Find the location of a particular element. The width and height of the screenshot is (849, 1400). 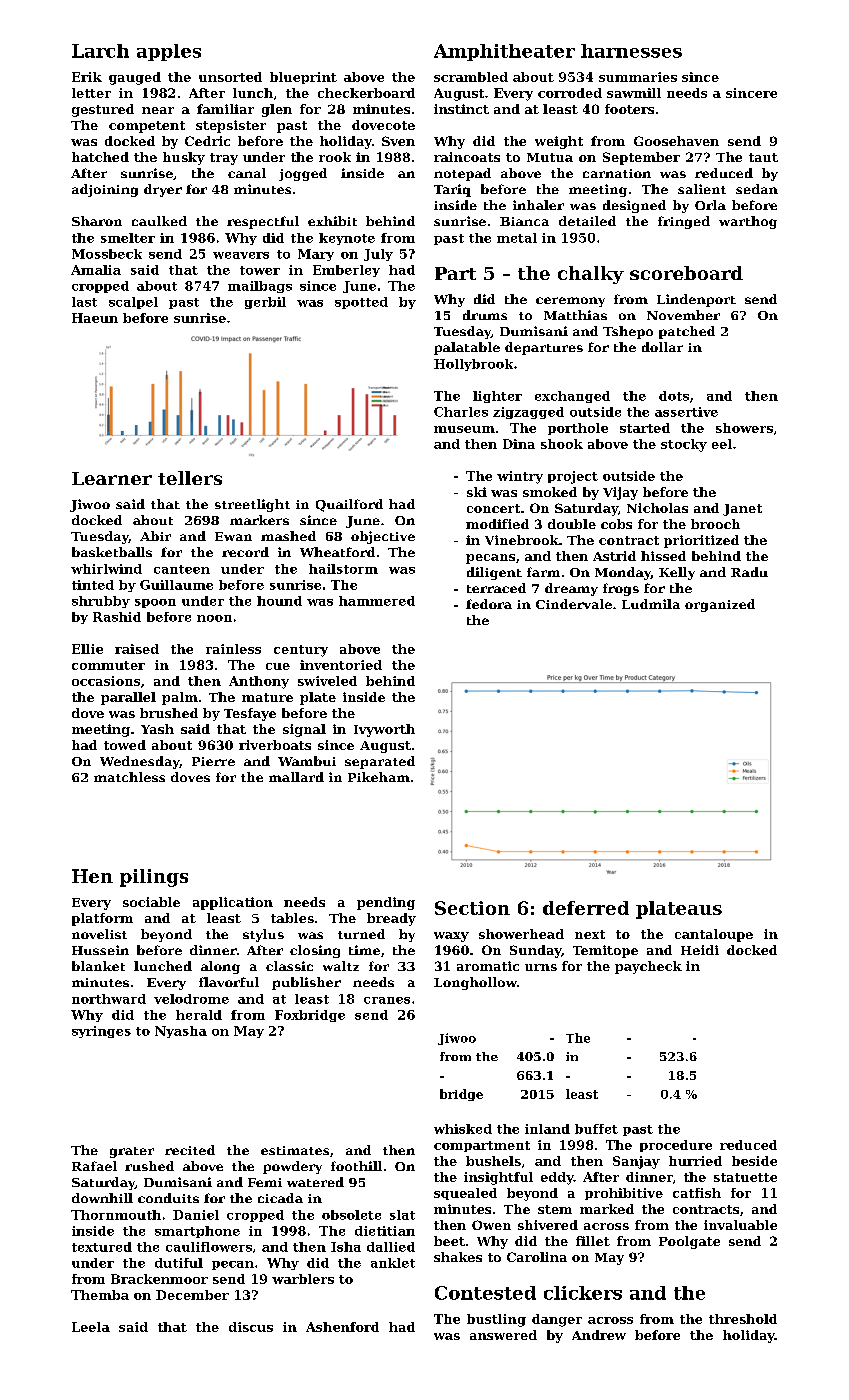

Pikeham is located at coordinates (379, 777).
